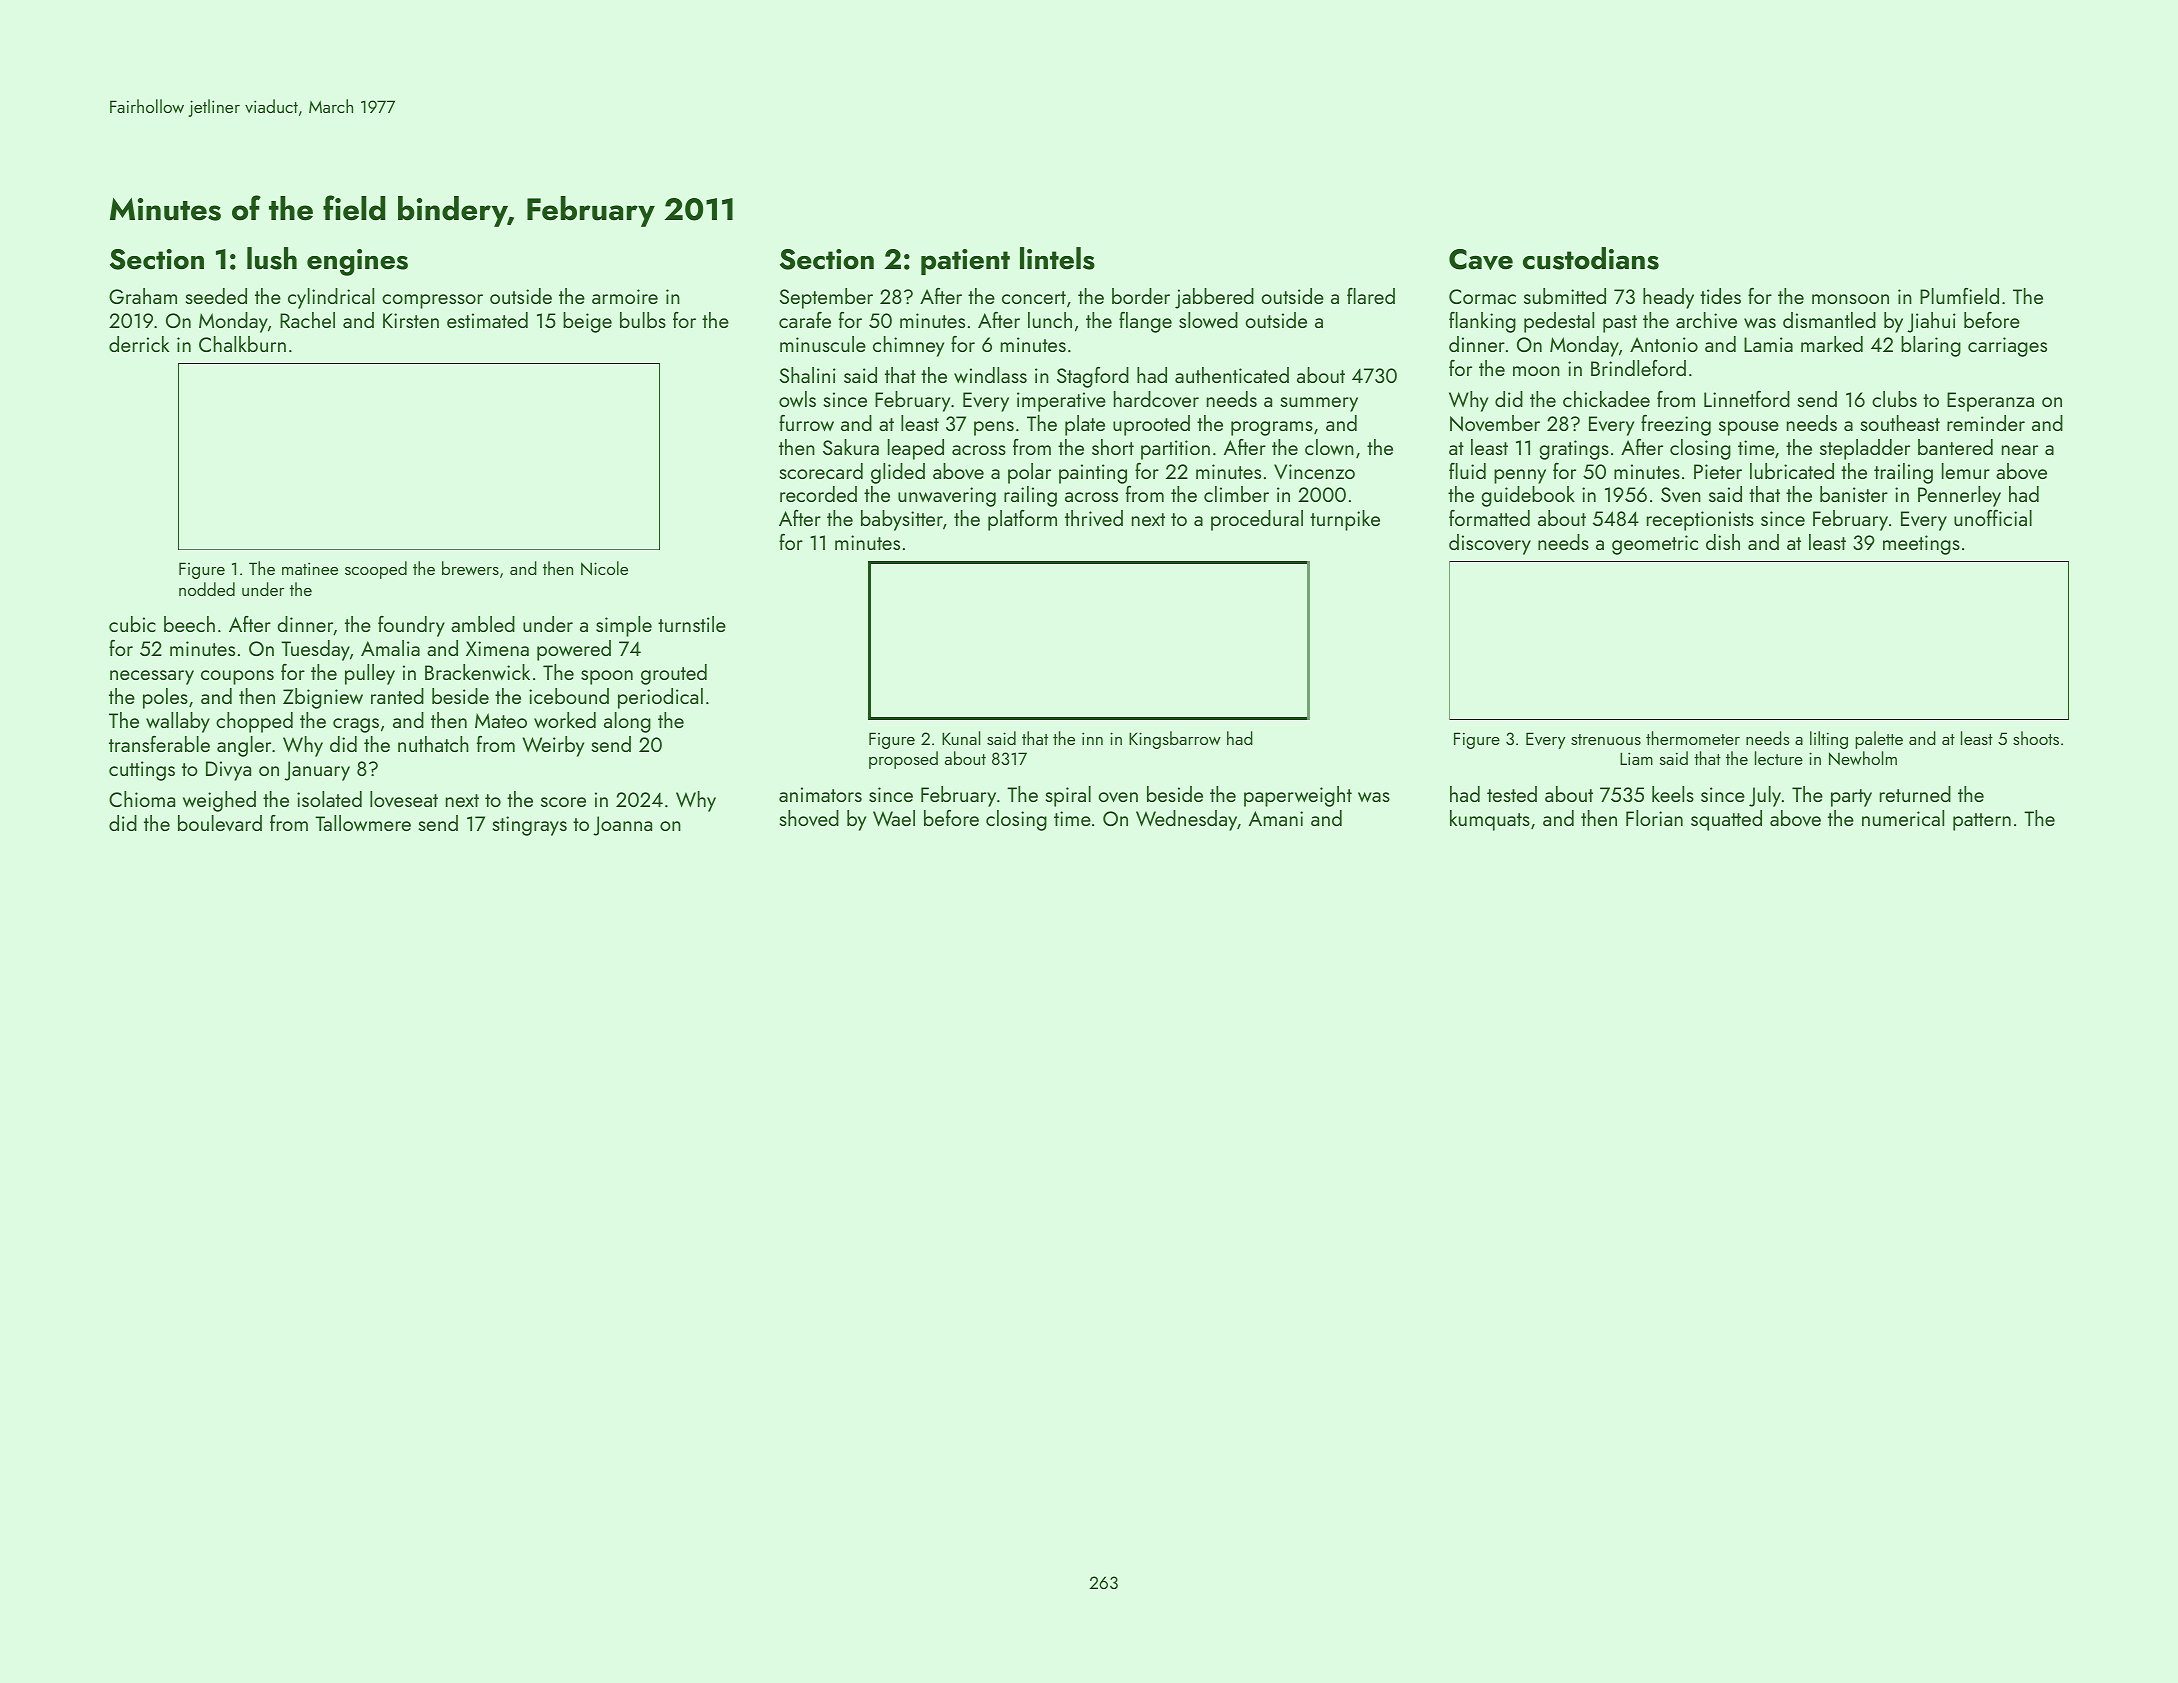 The height and width of the screenshot is (1683, 2178). What do you see at coordinates (1966, 471) in the screenshot?
I see `lemur` at bounding box center [1966, 471].
